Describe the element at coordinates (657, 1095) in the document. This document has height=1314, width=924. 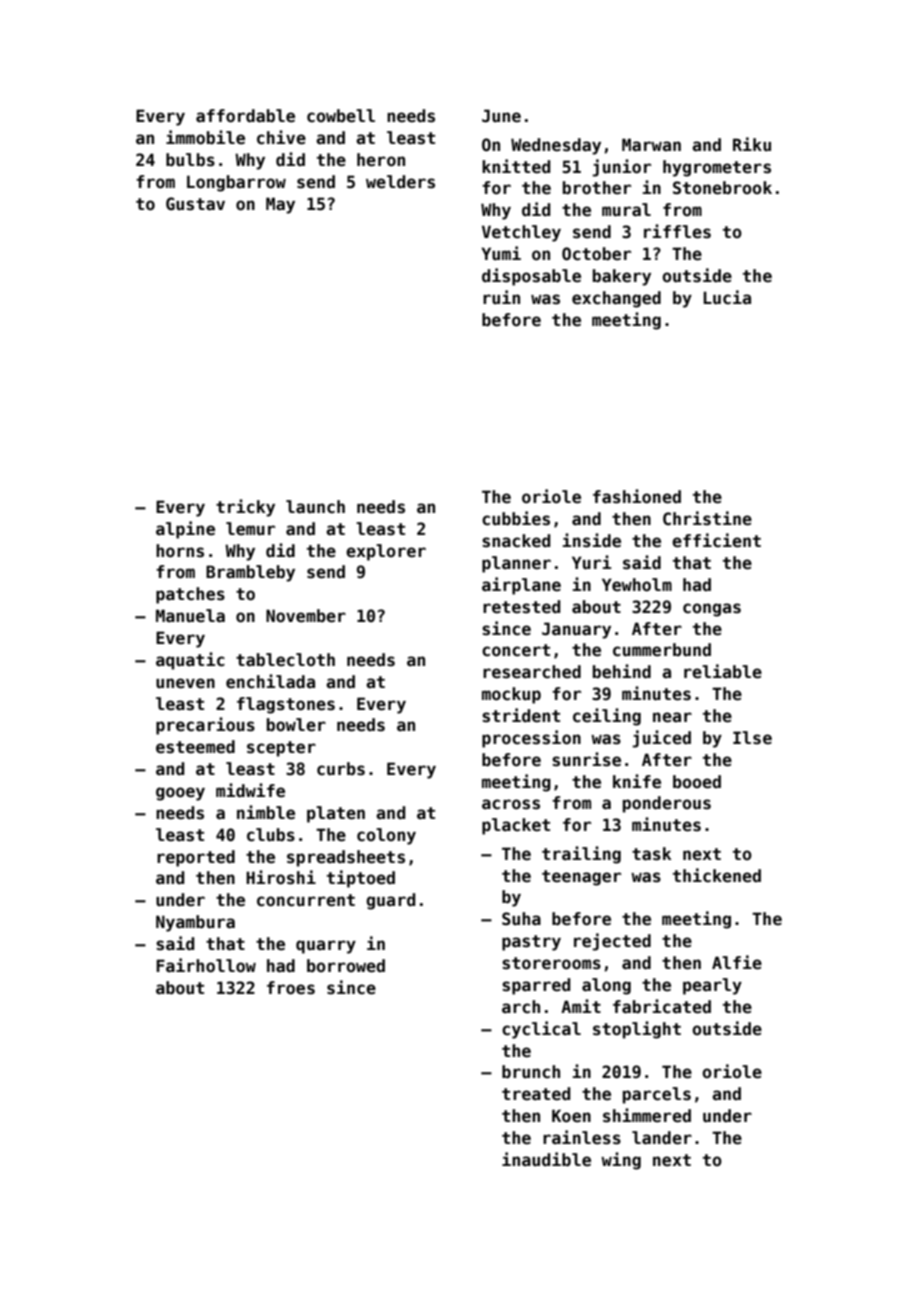
I see `parcels` at that location.
